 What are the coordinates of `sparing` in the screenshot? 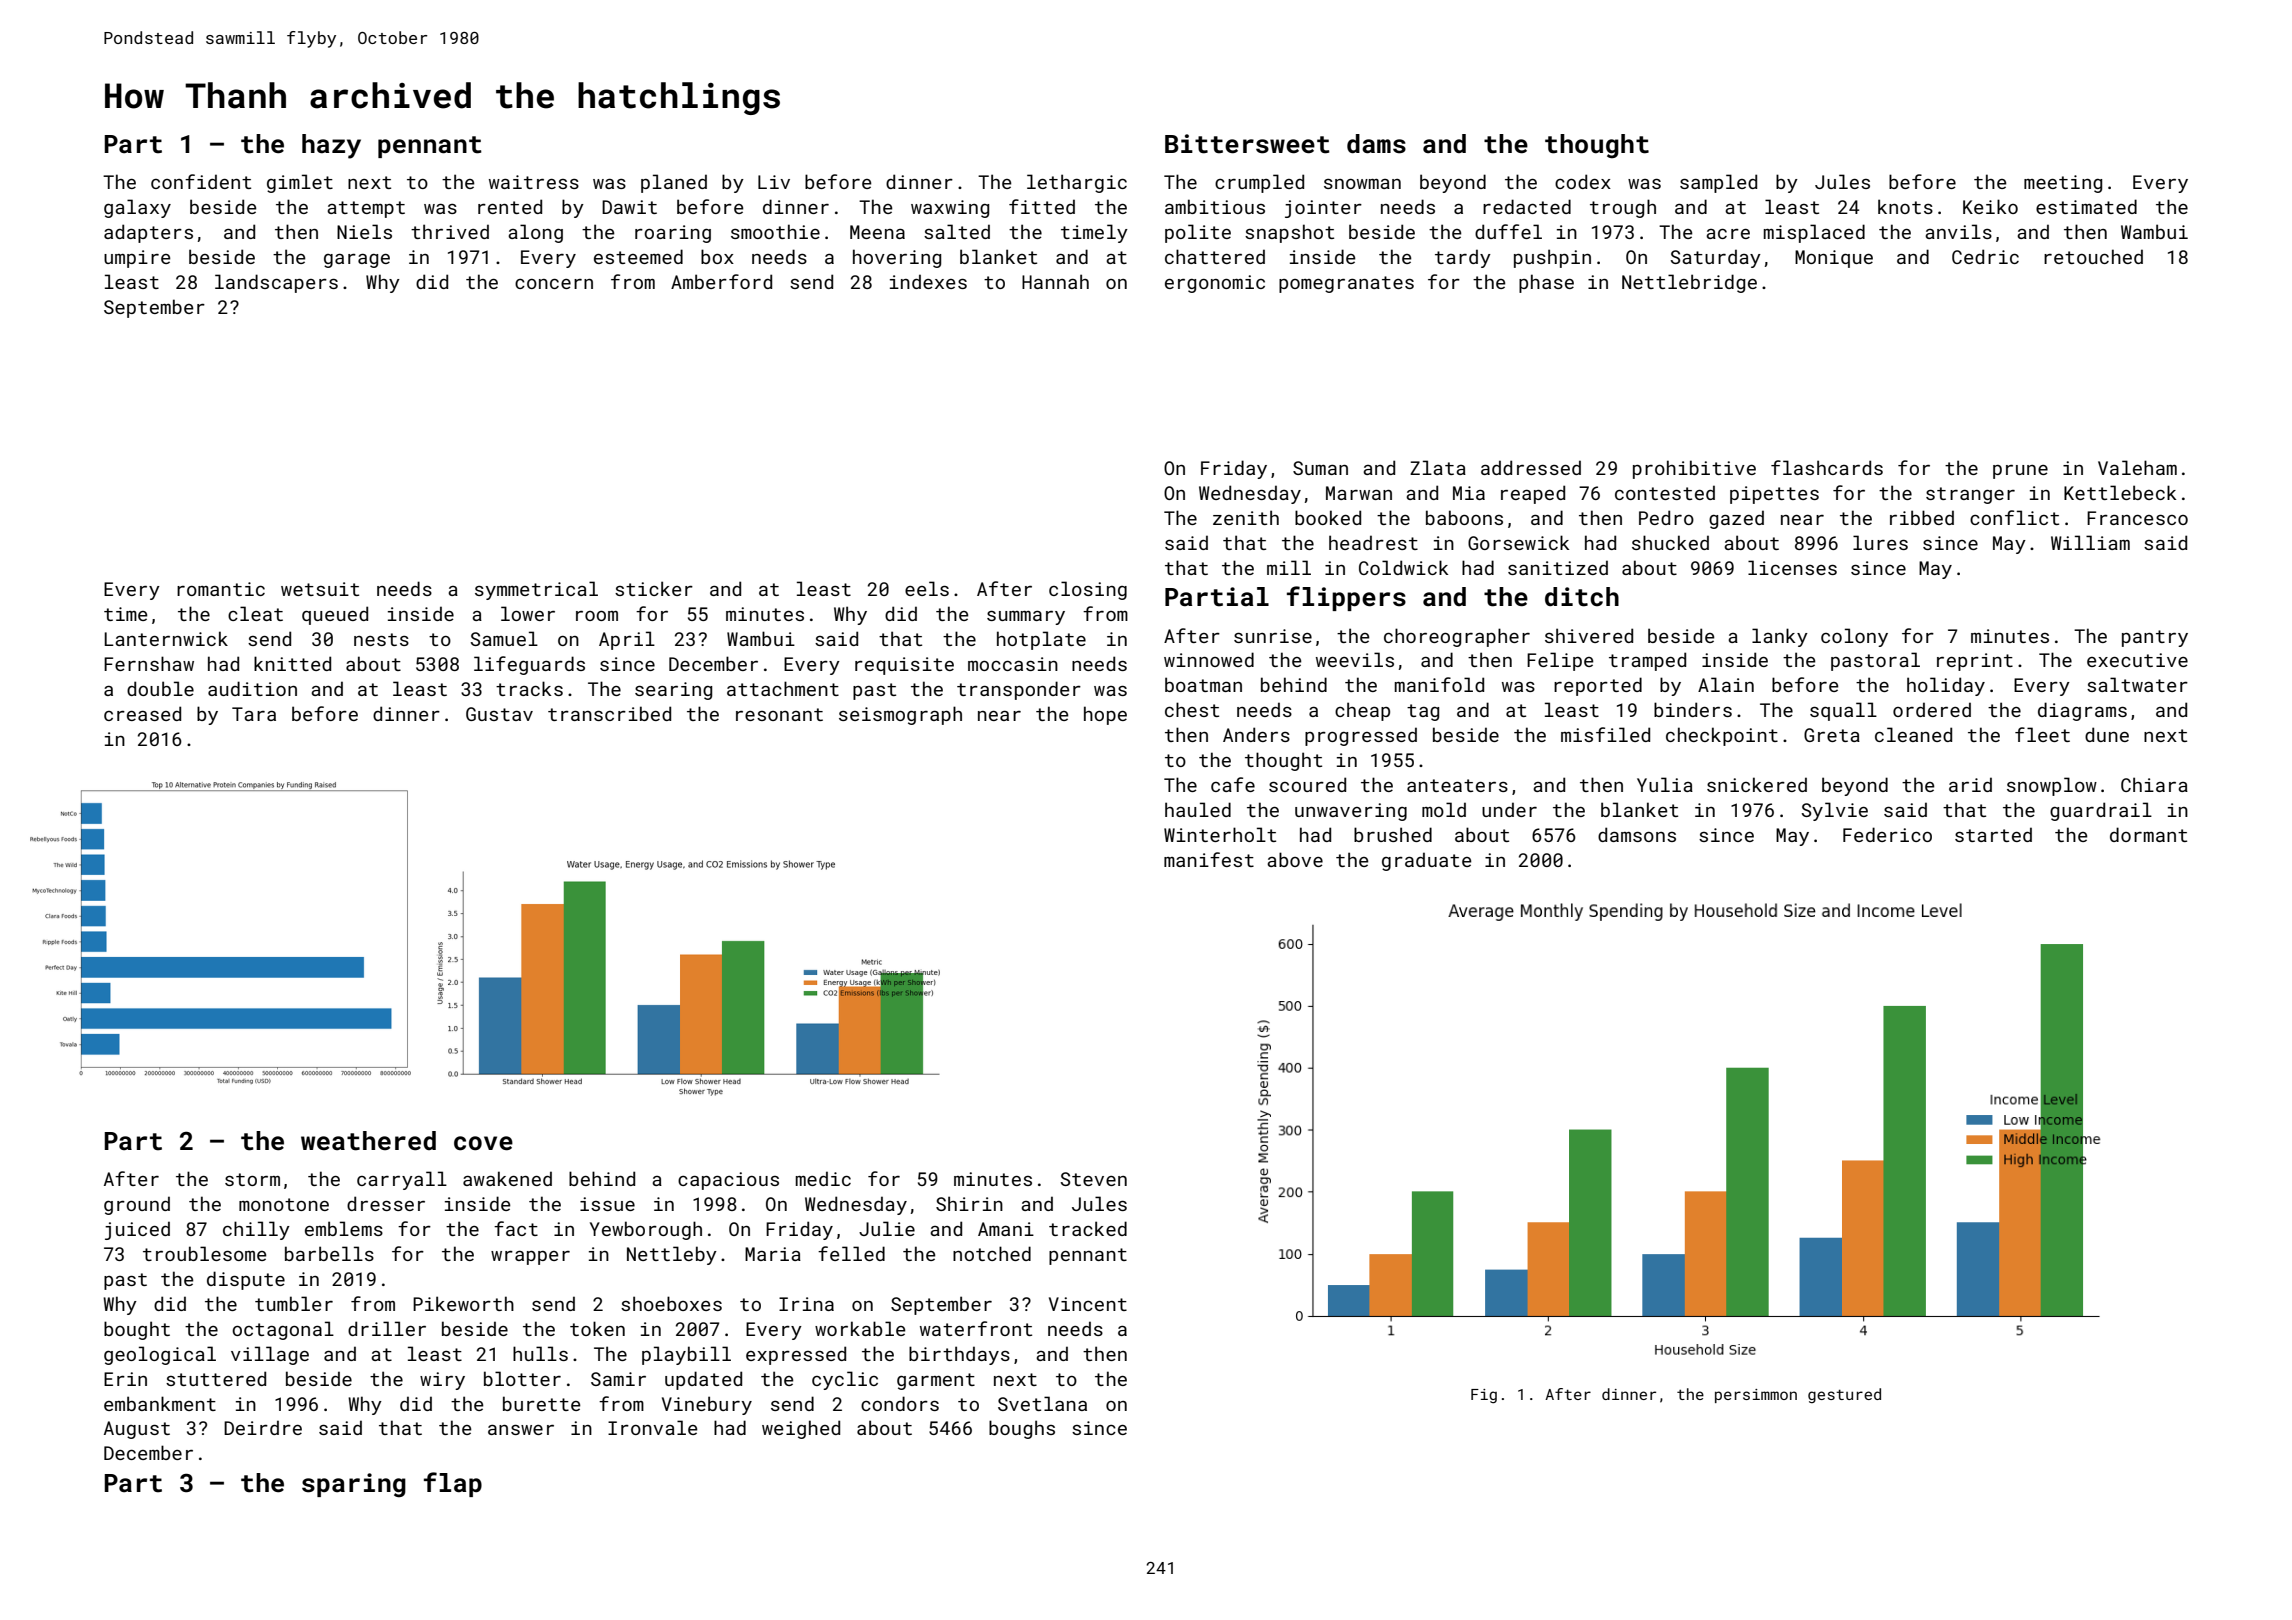 It's located at (354, 1485).
